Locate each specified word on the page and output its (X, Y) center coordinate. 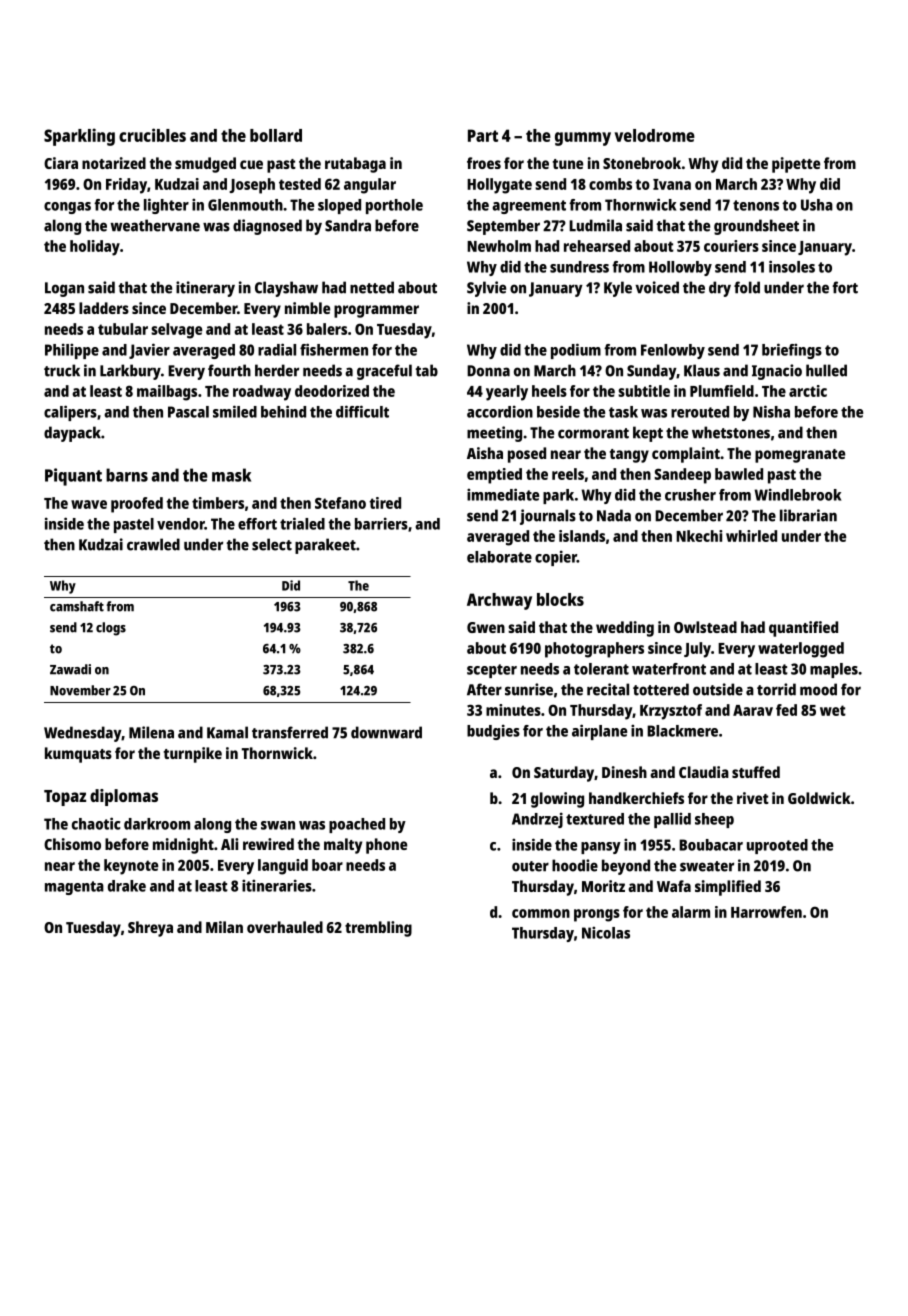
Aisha (485, 453)
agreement (529, 207)
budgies (493, 732)
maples (834, 670)
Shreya (150, 929)
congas (67, 208)
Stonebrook (642, 163)
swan (278, 825)
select (272, 544)
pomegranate (800, 456)
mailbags (167, 393)
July (697, 650)
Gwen (486, 627)
